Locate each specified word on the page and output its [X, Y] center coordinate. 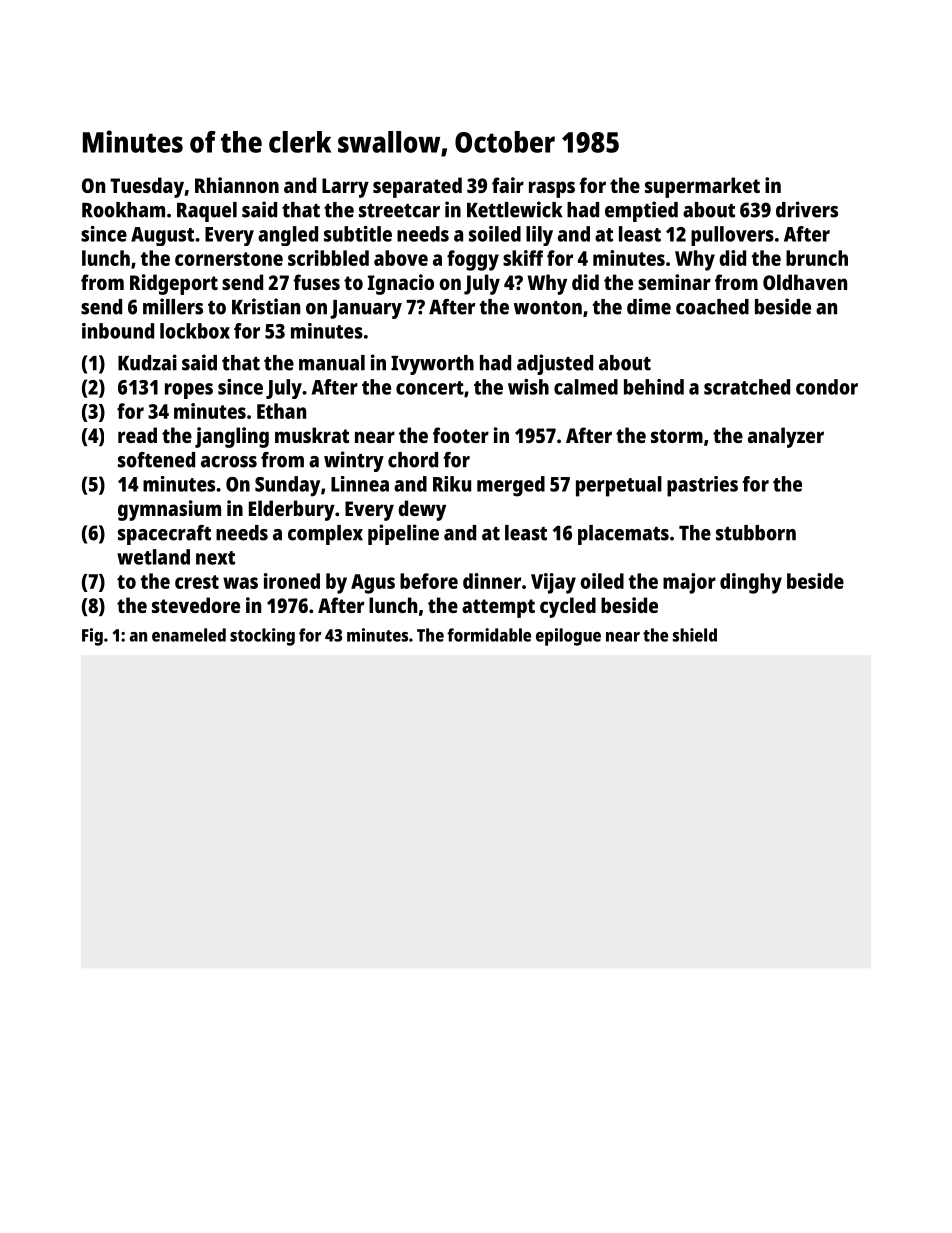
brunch [817, 258]
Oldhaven [805, 282]
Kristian [266, 306]
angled [288, 236]
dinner [492, 581]
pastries [702, 486]
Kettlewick [515, 209]
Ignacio [401, 284]
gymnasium [169, 510]
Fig [92, 637]
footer [461, 435]
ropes [189, 391]
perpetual [619, 486]
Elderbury [292, 510]
